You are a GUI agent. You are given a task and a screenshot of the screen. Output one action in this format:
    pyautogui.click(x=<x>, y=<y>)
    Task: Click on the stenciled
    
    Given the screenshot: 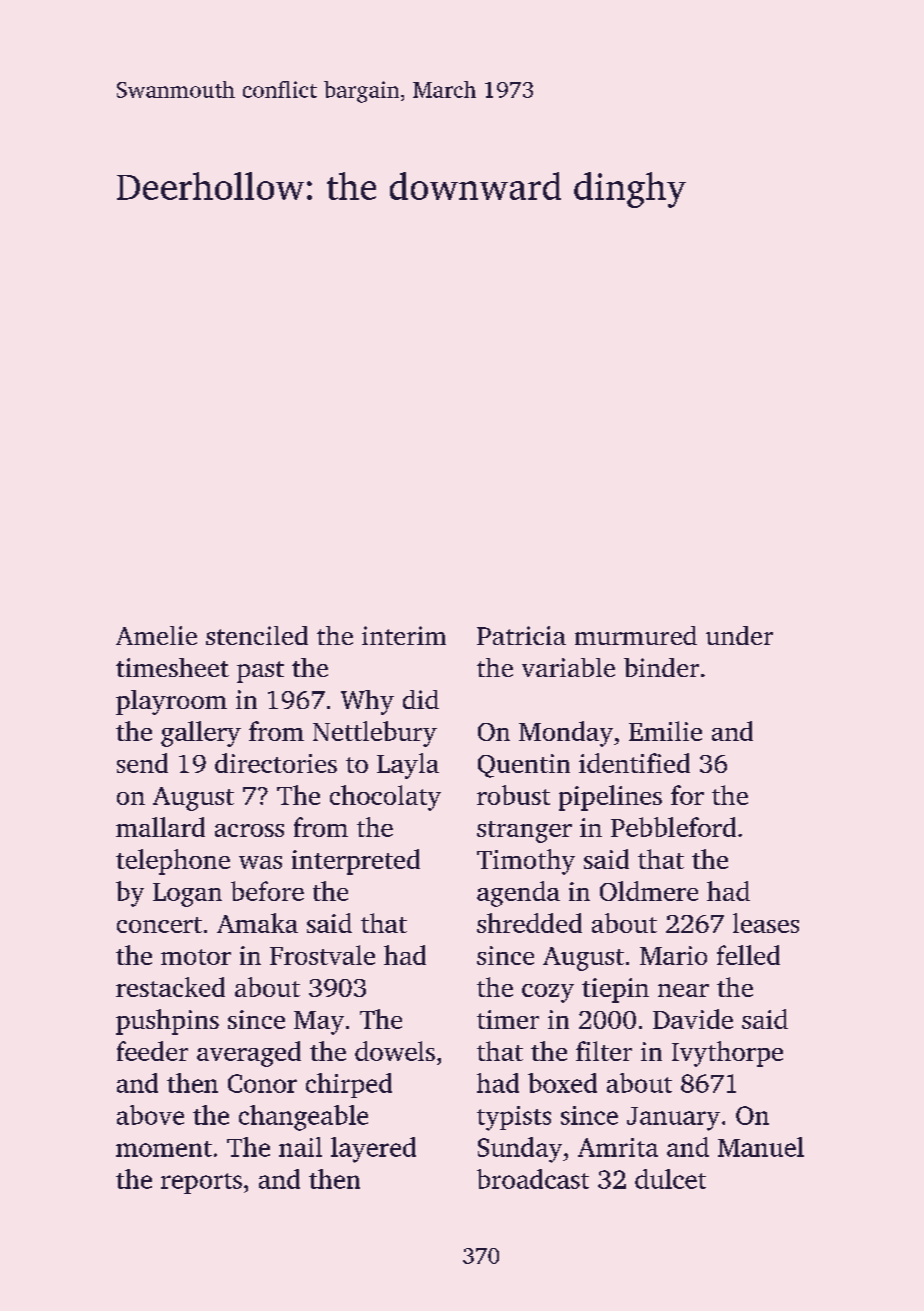 What is the action you would take?
    pyautogui.click(x=257, y=635)
